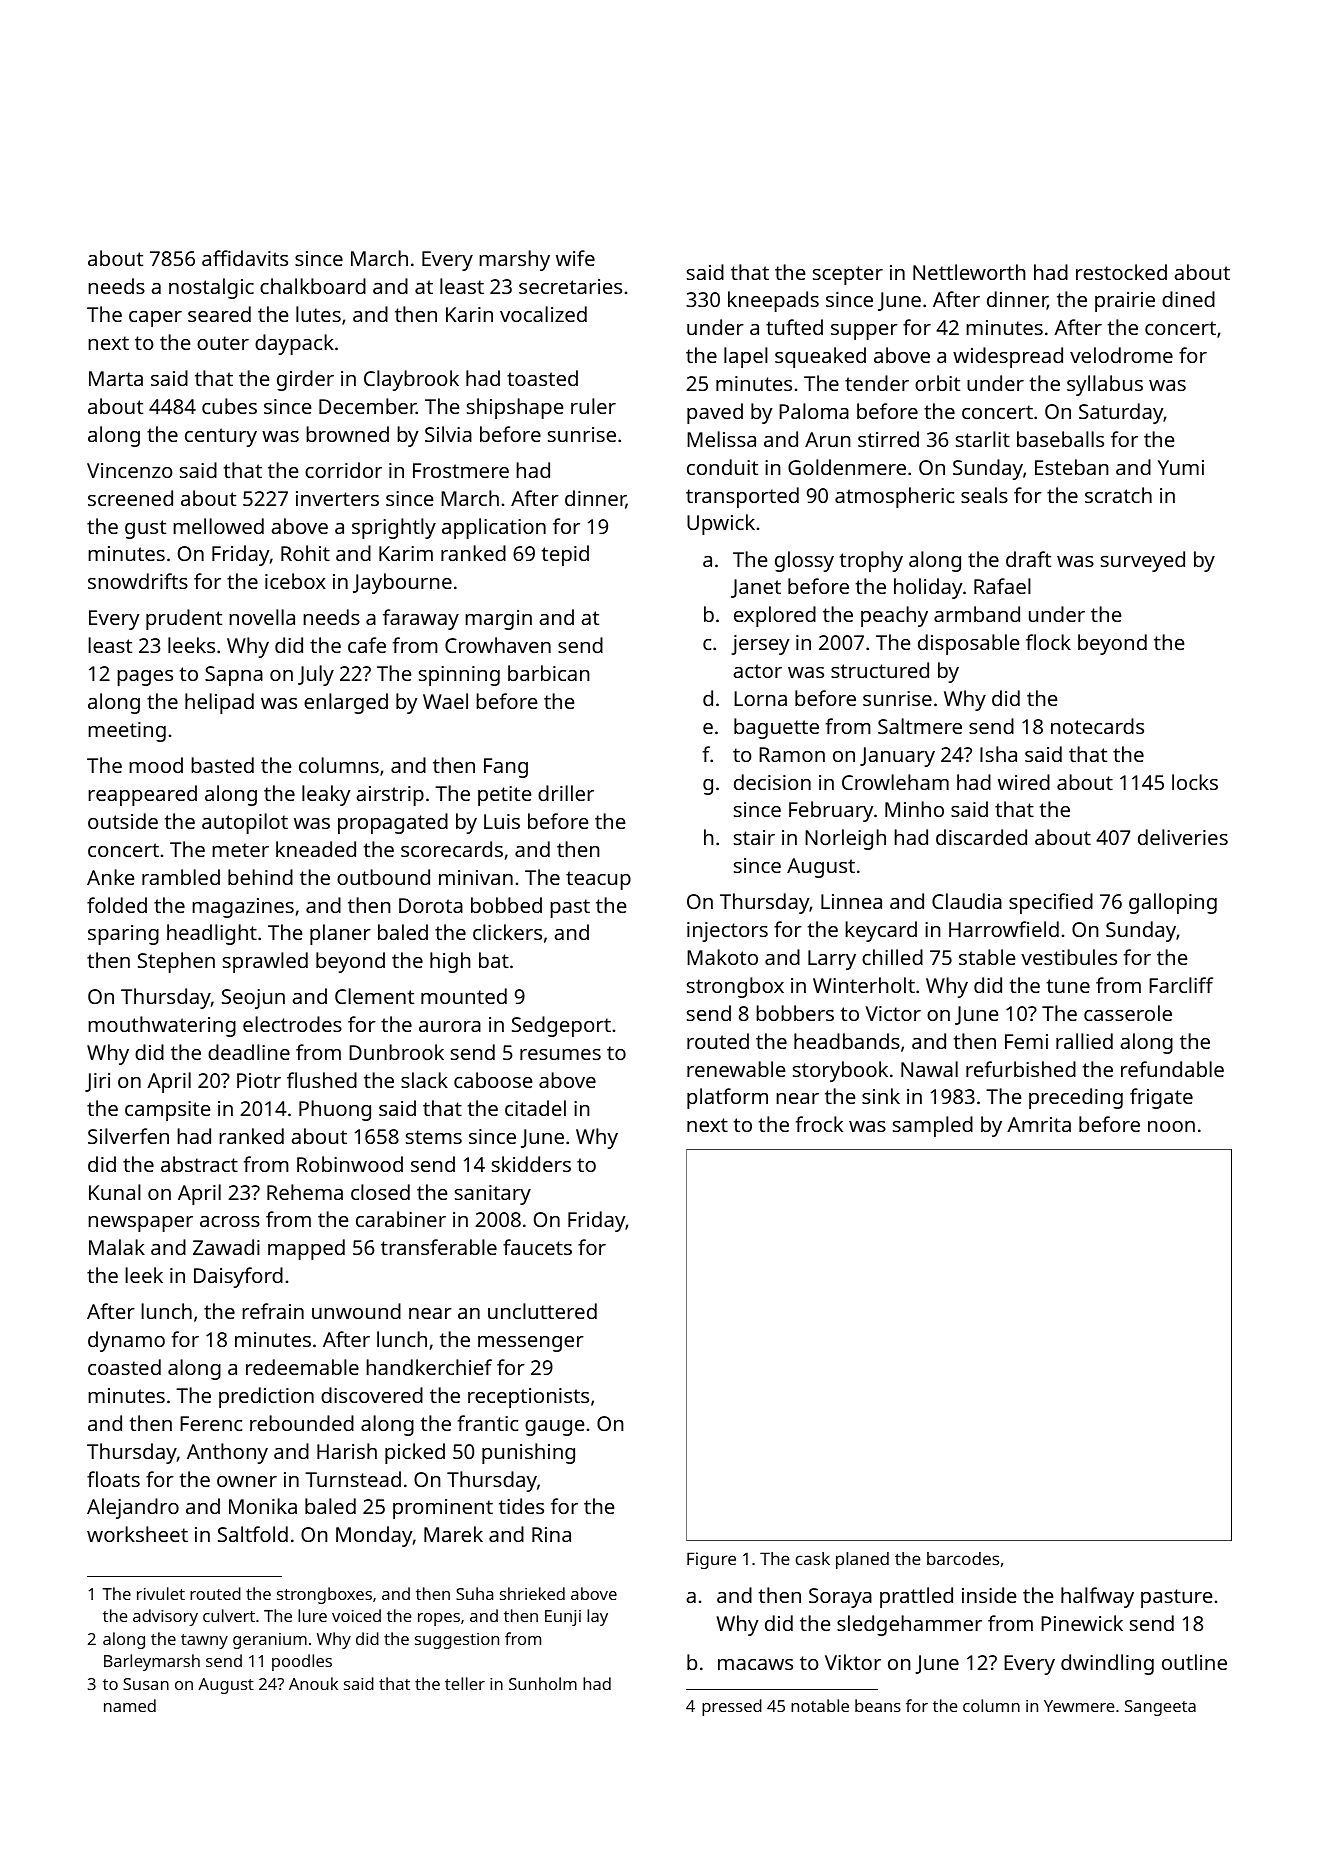  Describe the element at coordinates (230, 1221) in the image. I see `across` at that location.
